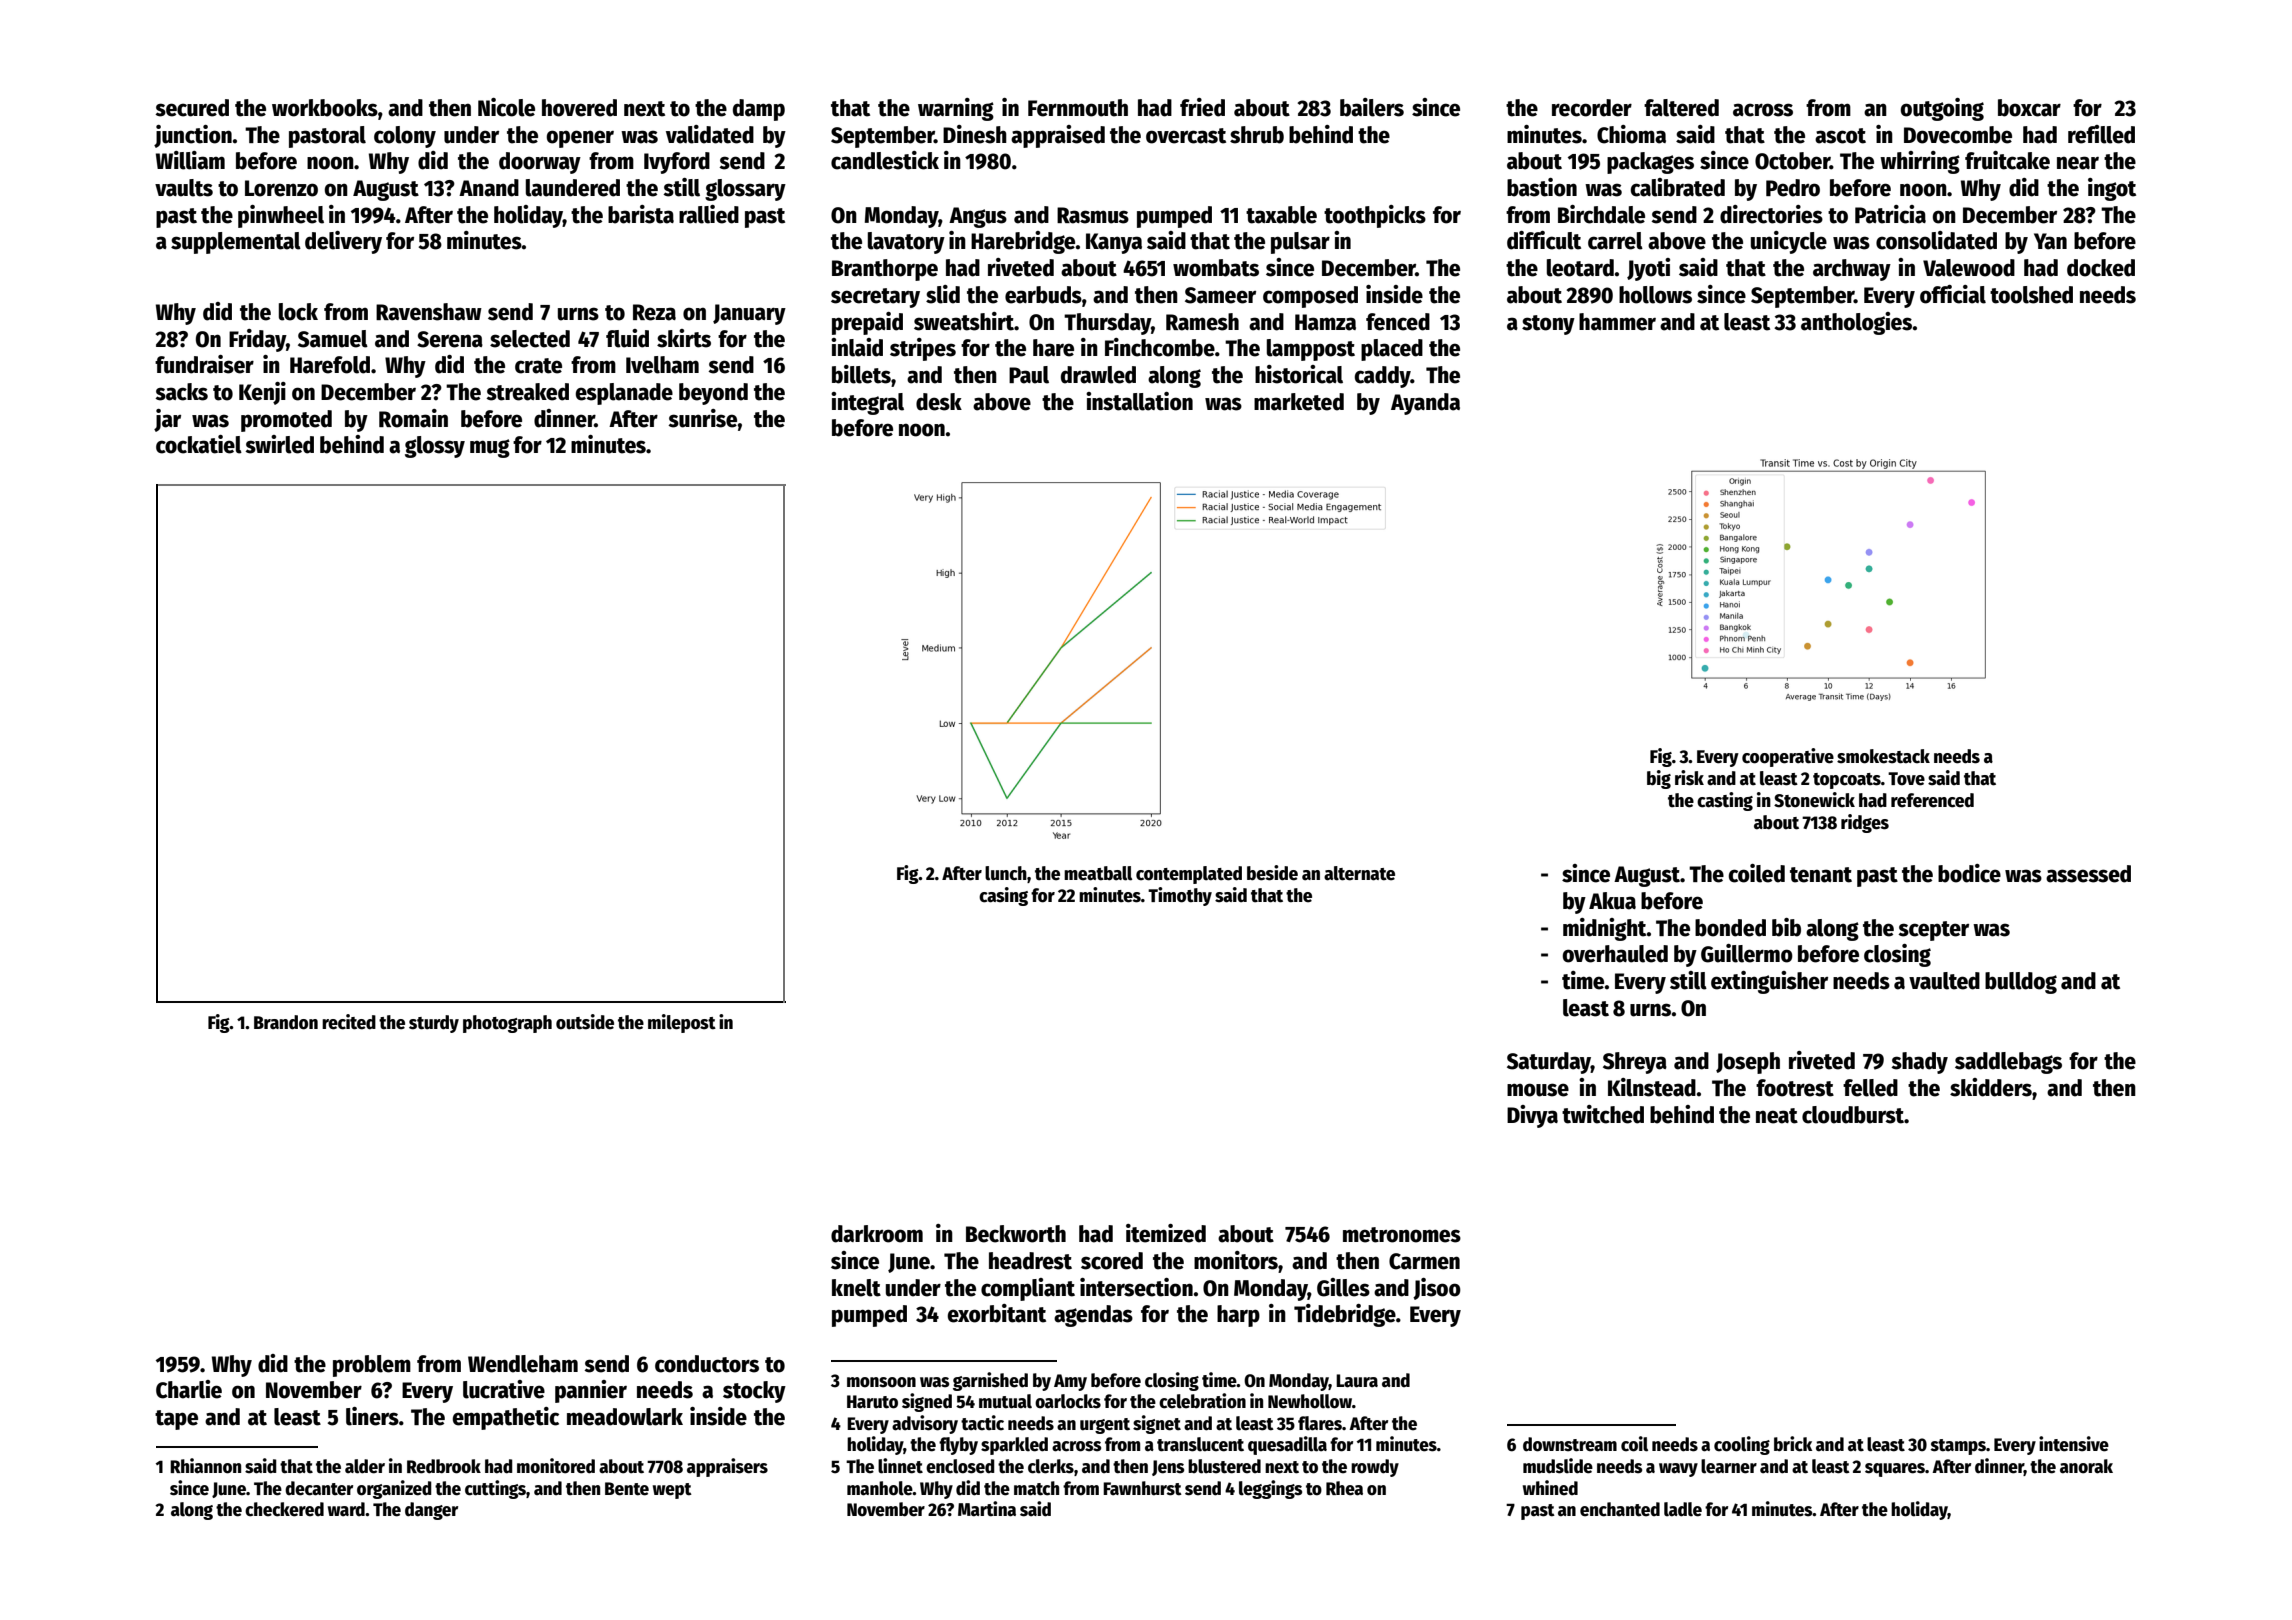  Describe the element at coordinates (495, 1489) in the screenshot. I see `cuttings` at that location.
